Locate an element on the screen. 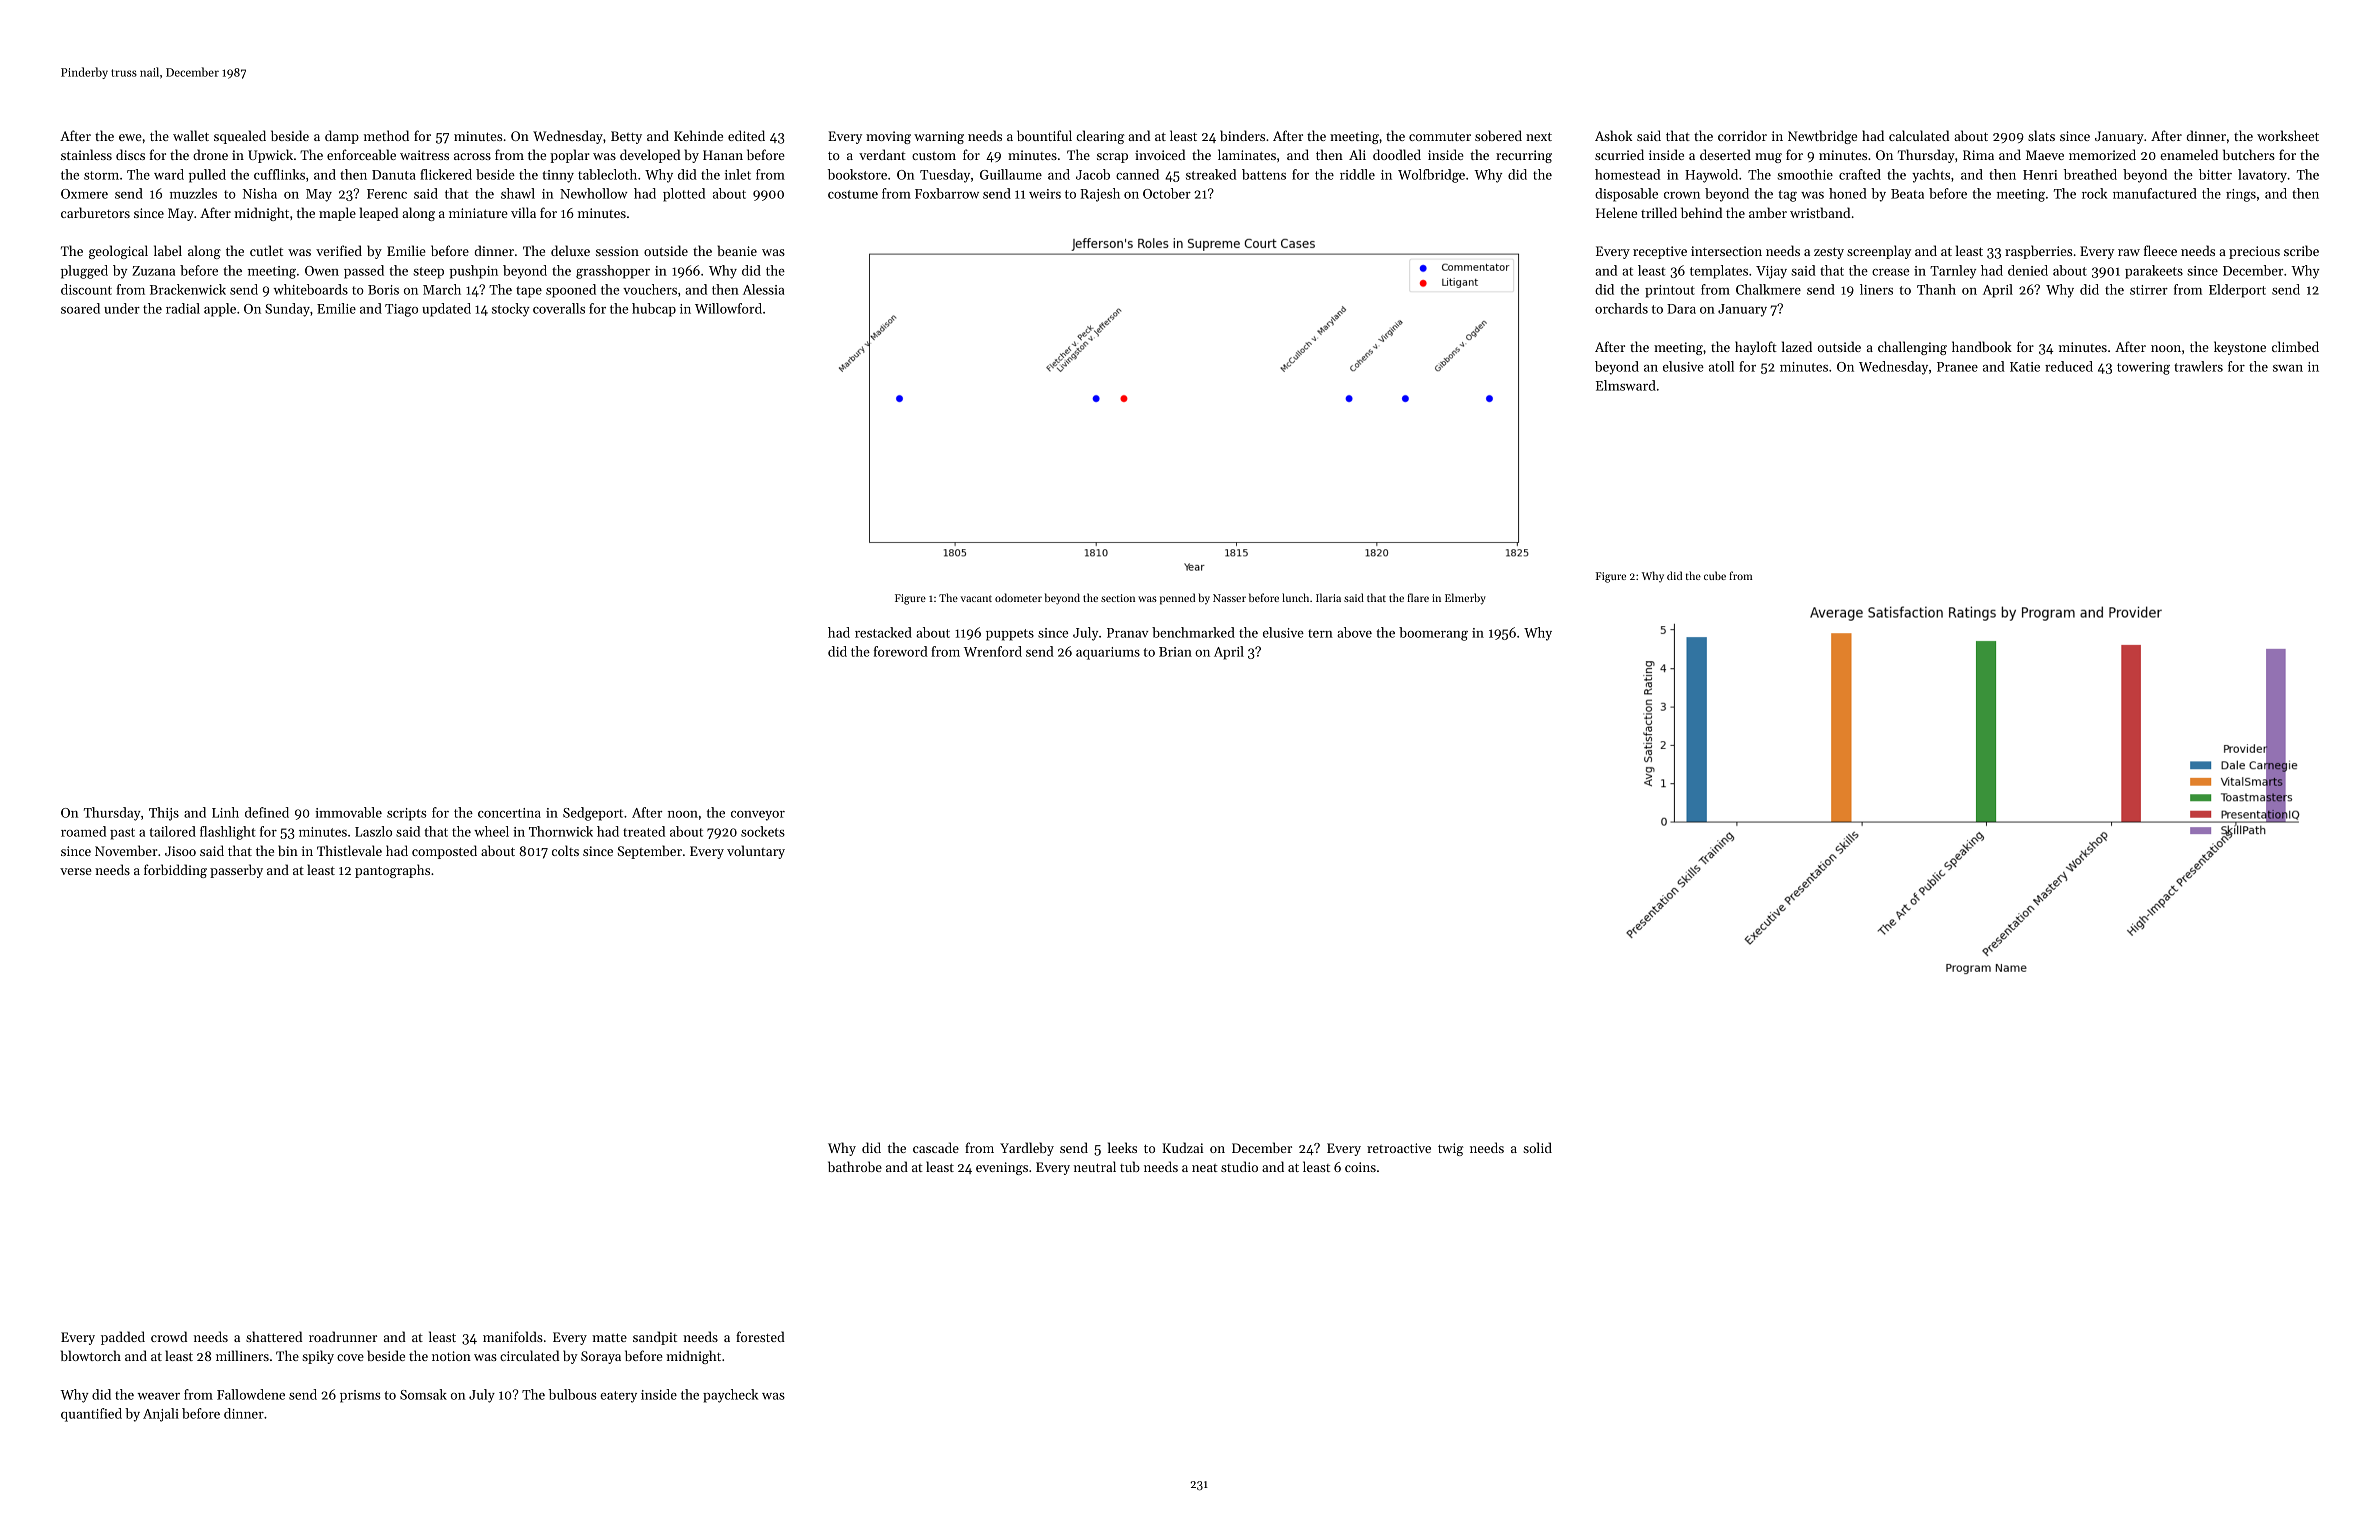  eatery is located at coordinates (618, 1397).
